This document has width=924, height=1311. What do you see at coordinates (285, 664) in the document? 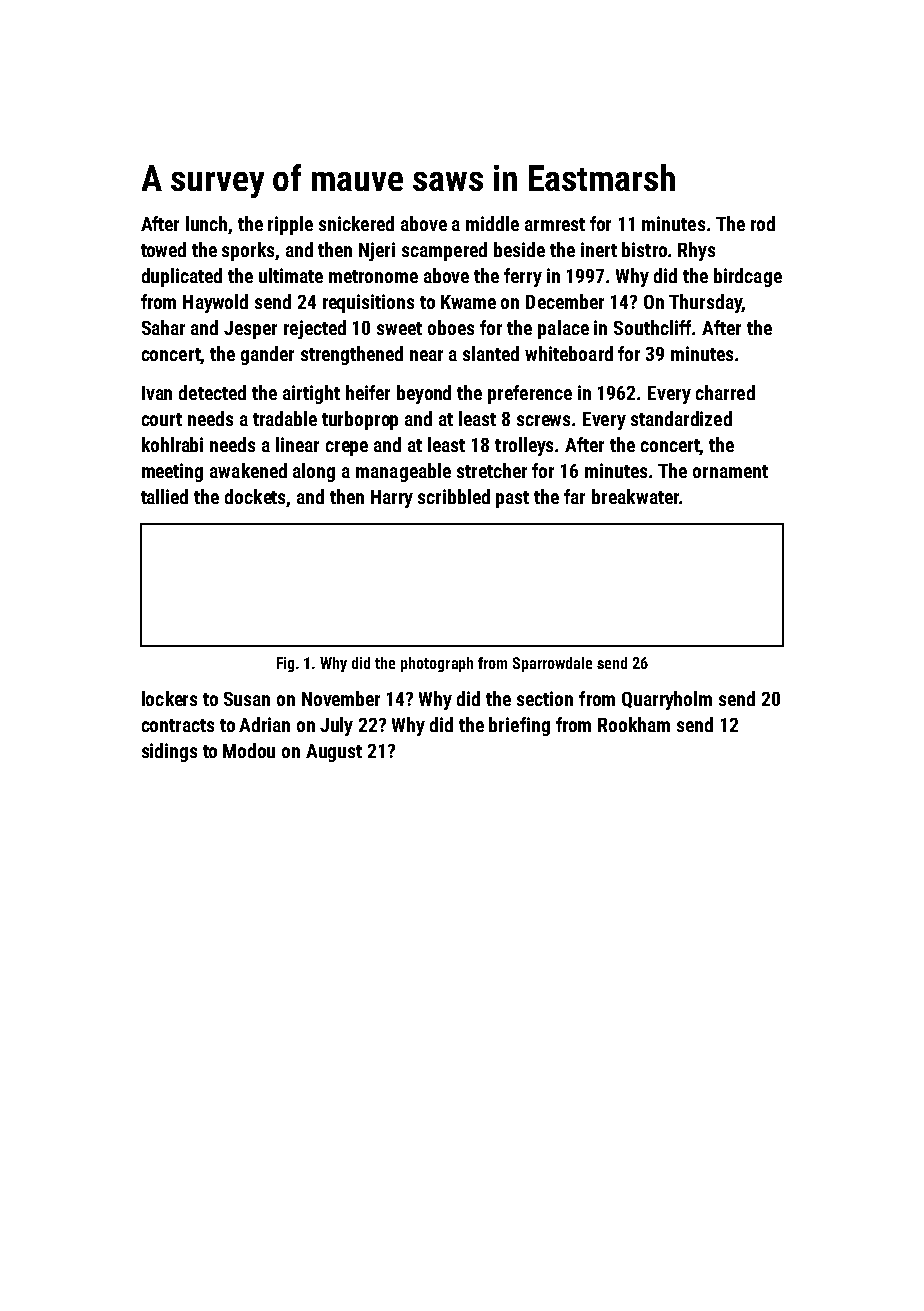
I see `Fig` at bounding box center [285, 664].
